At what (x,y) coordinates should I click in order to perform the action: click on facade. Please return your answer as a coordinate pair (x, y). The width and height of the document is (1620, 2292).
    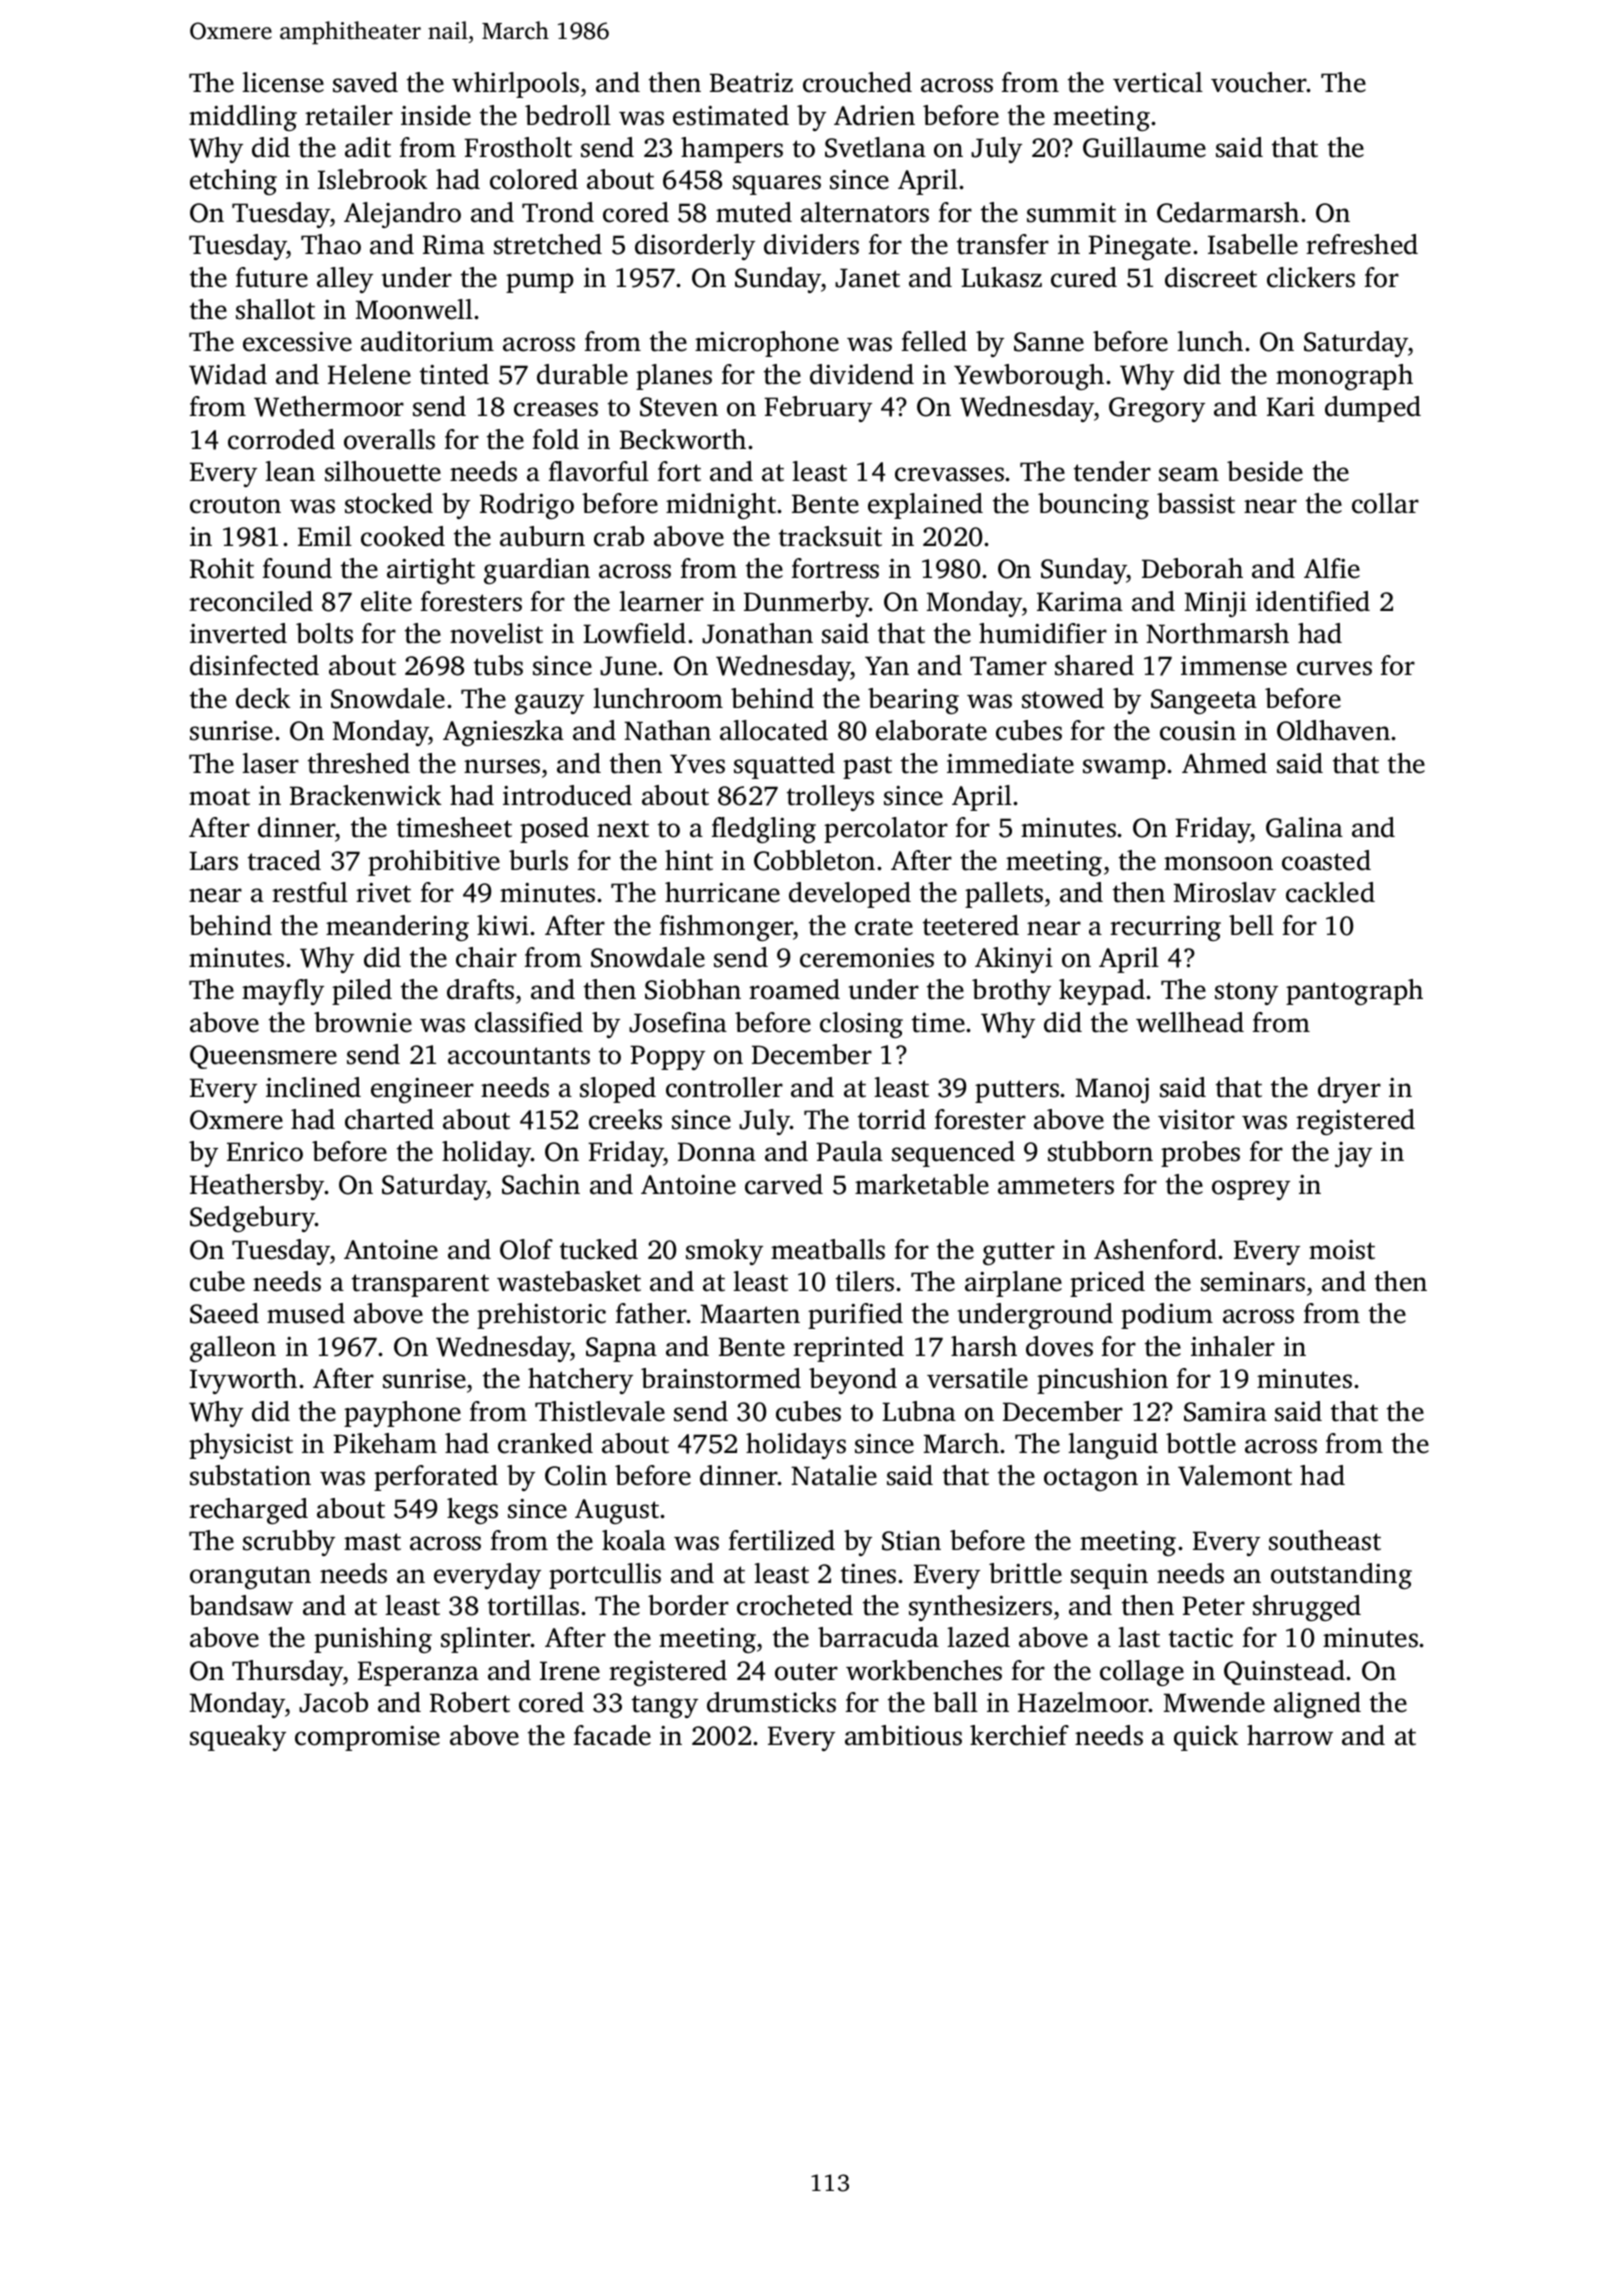
    Looking at the image, I should click on (612, 1735).
